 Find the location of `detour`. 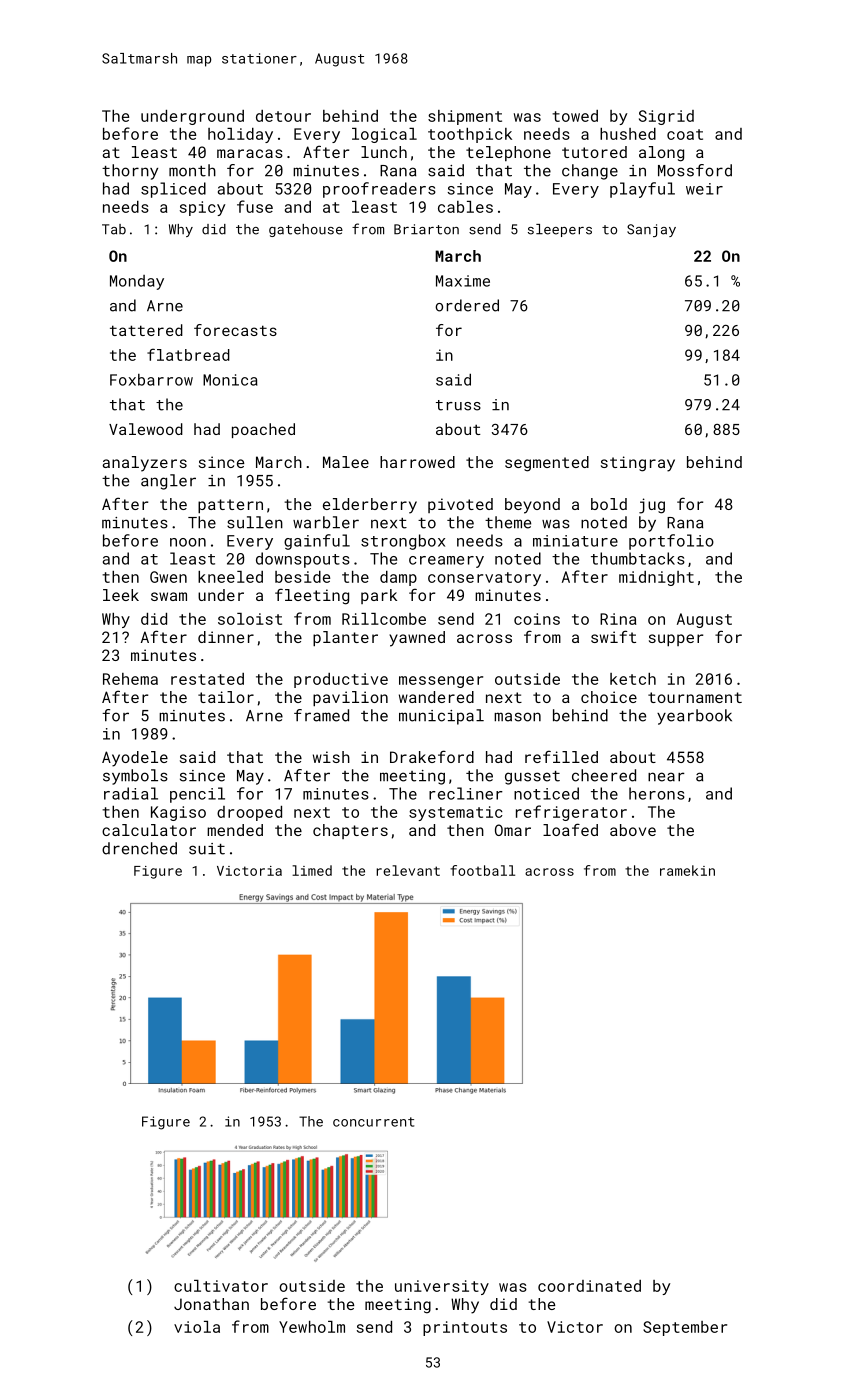

detour is located at coordinates (283, 116).
